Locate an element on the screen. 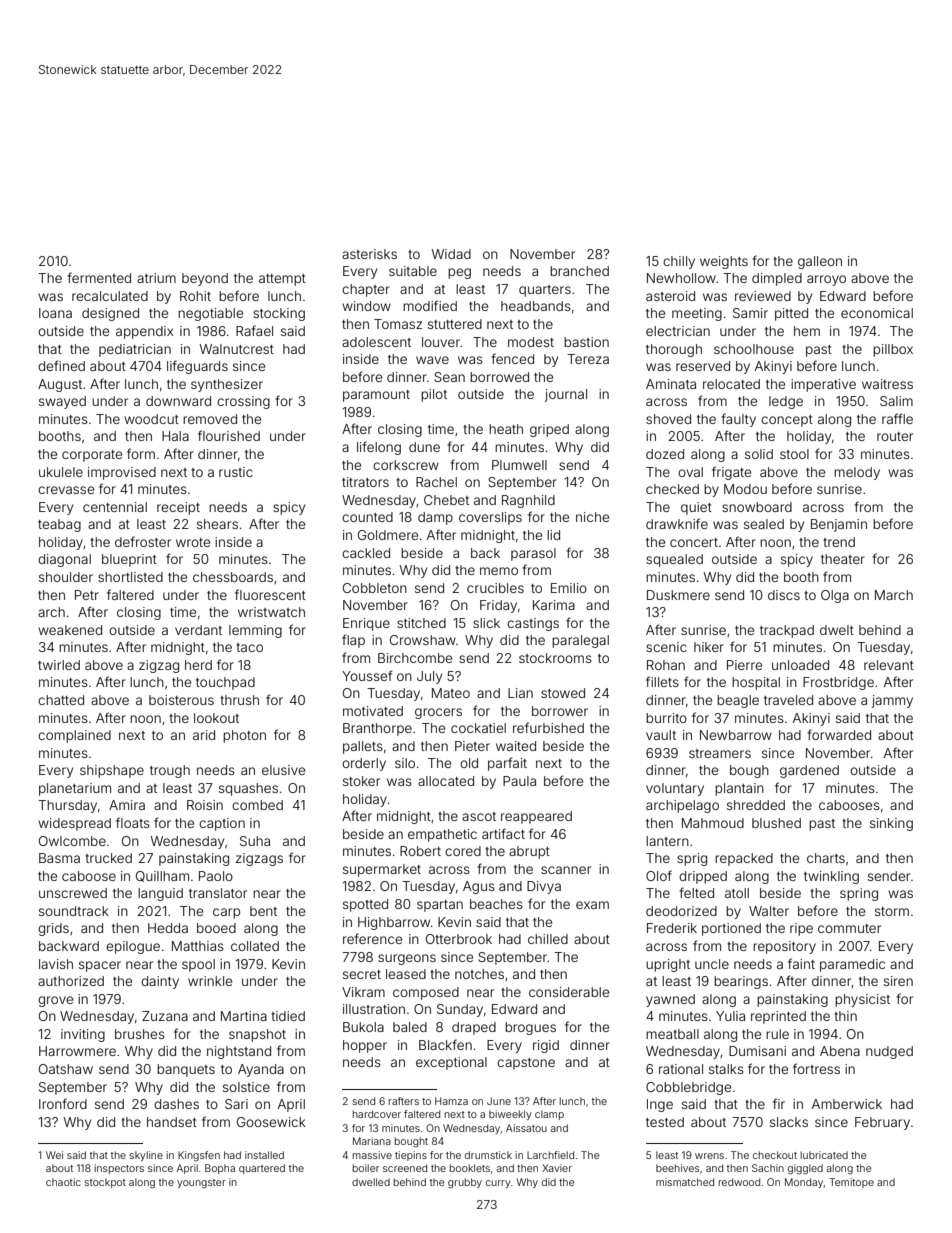 The width and height of the screenshot is (952, 1233). dwelled is located at coordinates (371, 1182).
